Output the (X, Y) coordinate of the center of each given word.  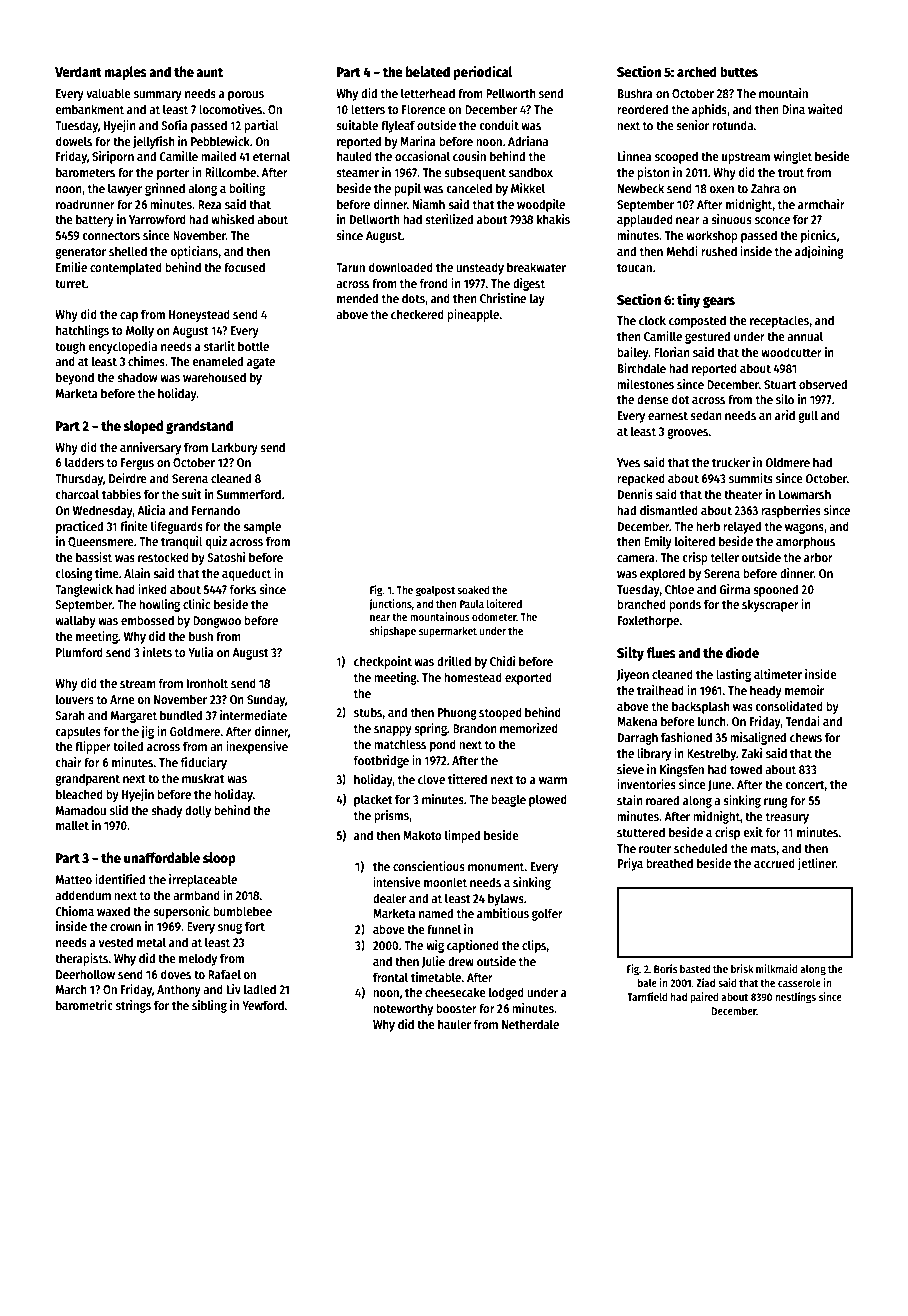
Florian (672, 352)
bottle (253, 346)
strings (133, 1006)
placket (373, 800)
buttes (739, 71)
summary (158, 96)
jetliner (817, 864)
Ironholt (207, 683)
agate (261, 363)
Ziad (705, 982)
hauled (354, 156)
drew (461, 961)
